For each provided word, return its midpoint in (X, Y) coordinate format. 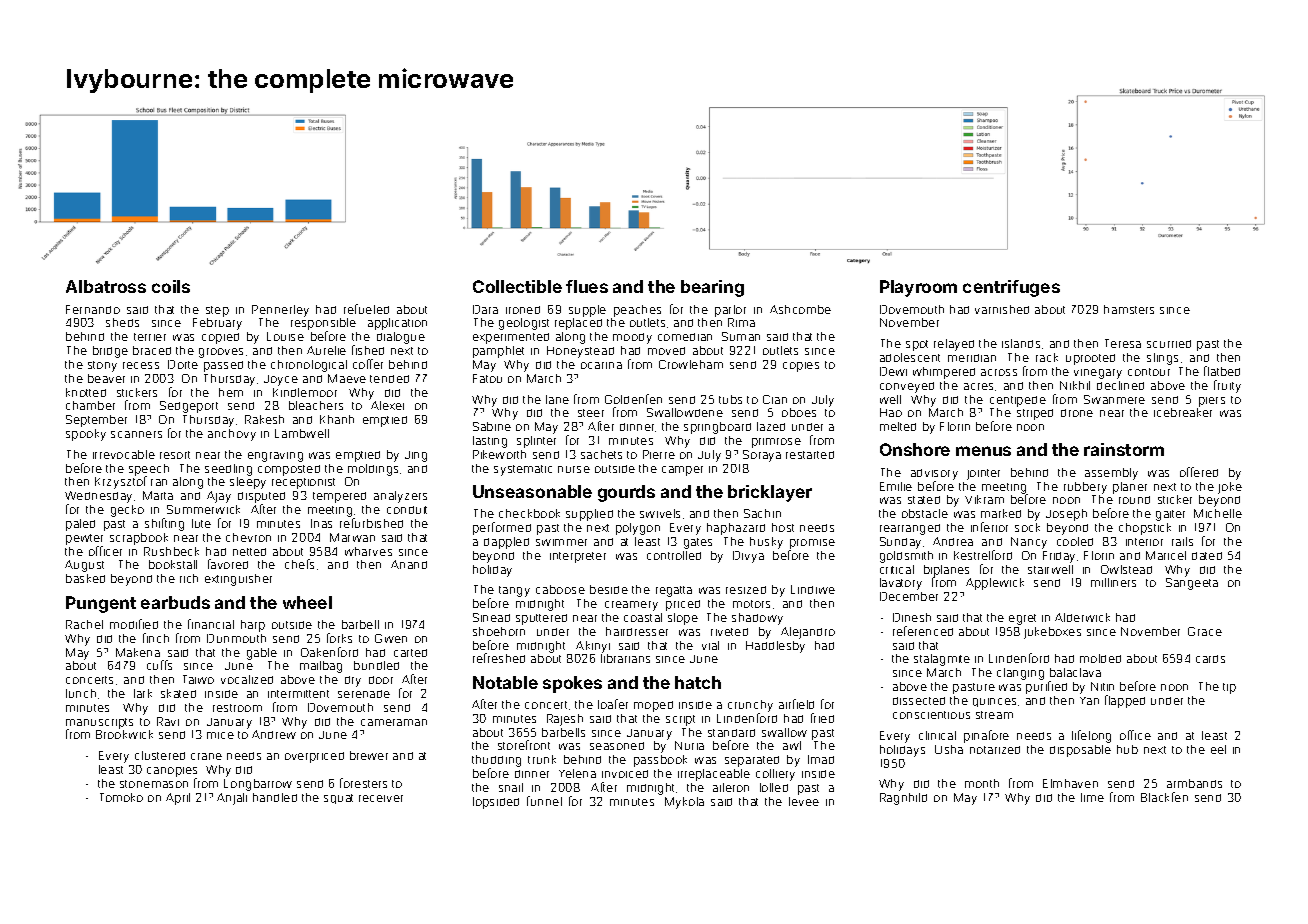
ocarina (601, 365)
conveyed (907, 387)
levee (804, 801)
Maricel (1166, 555)
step (217, 311)
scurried (1169, 344)
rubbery (1085, 488)
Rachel (84, 624)
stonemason (154, 784)
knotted (86, 392)
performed (502, 528)
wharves (368, 551)
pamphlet (498, 352)
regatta (674, 591)
